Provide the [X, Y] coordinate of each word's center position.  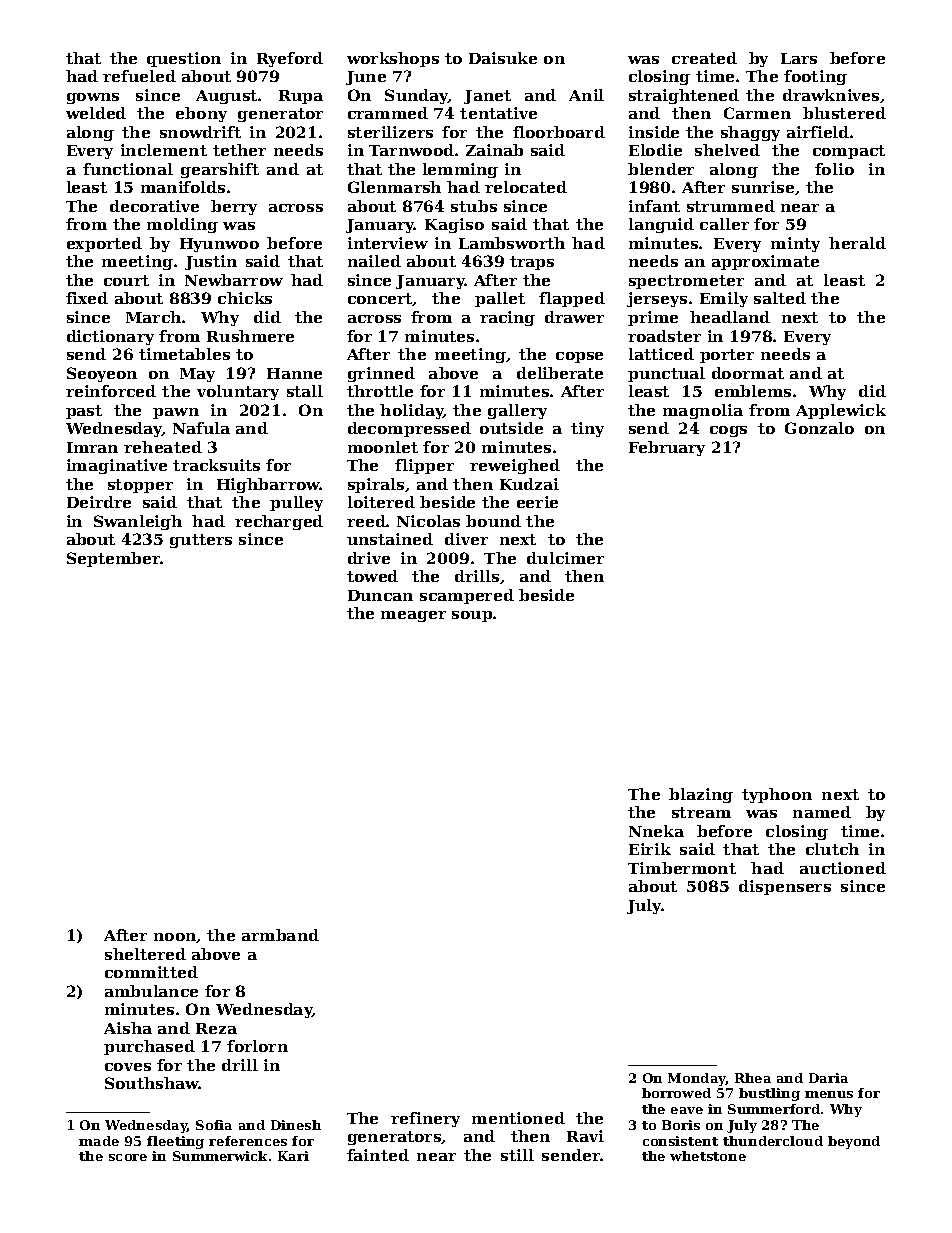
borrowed [676, 1093]
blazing [701, 795]
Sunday [416, 96]
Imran [92, 447]
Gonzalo [819, 428]
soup [472, 616]
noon [175, 938]
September [113, 559]
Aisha [128, 1028]
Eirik [650, 849]
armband [280, 935]
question [184, 59]
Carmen [757, 113]
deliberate [560, 373]
